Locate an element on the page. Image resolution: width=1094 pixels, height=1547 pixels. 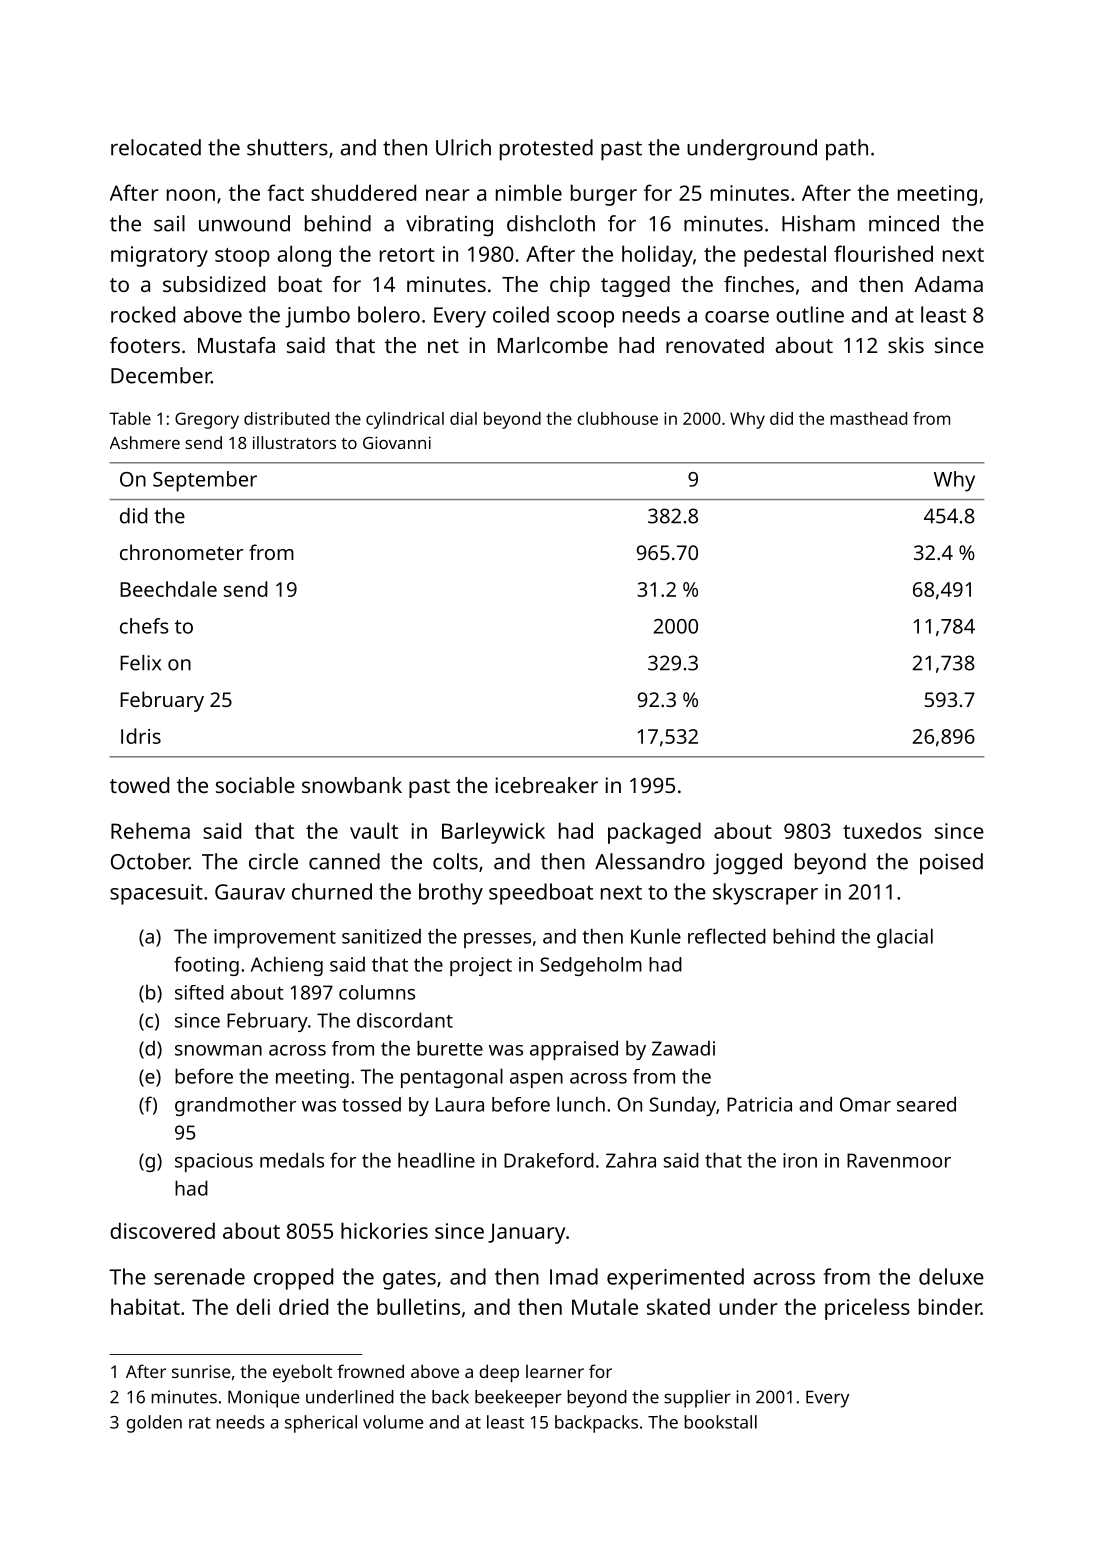
Adama is located at coordinates (948, 284).
